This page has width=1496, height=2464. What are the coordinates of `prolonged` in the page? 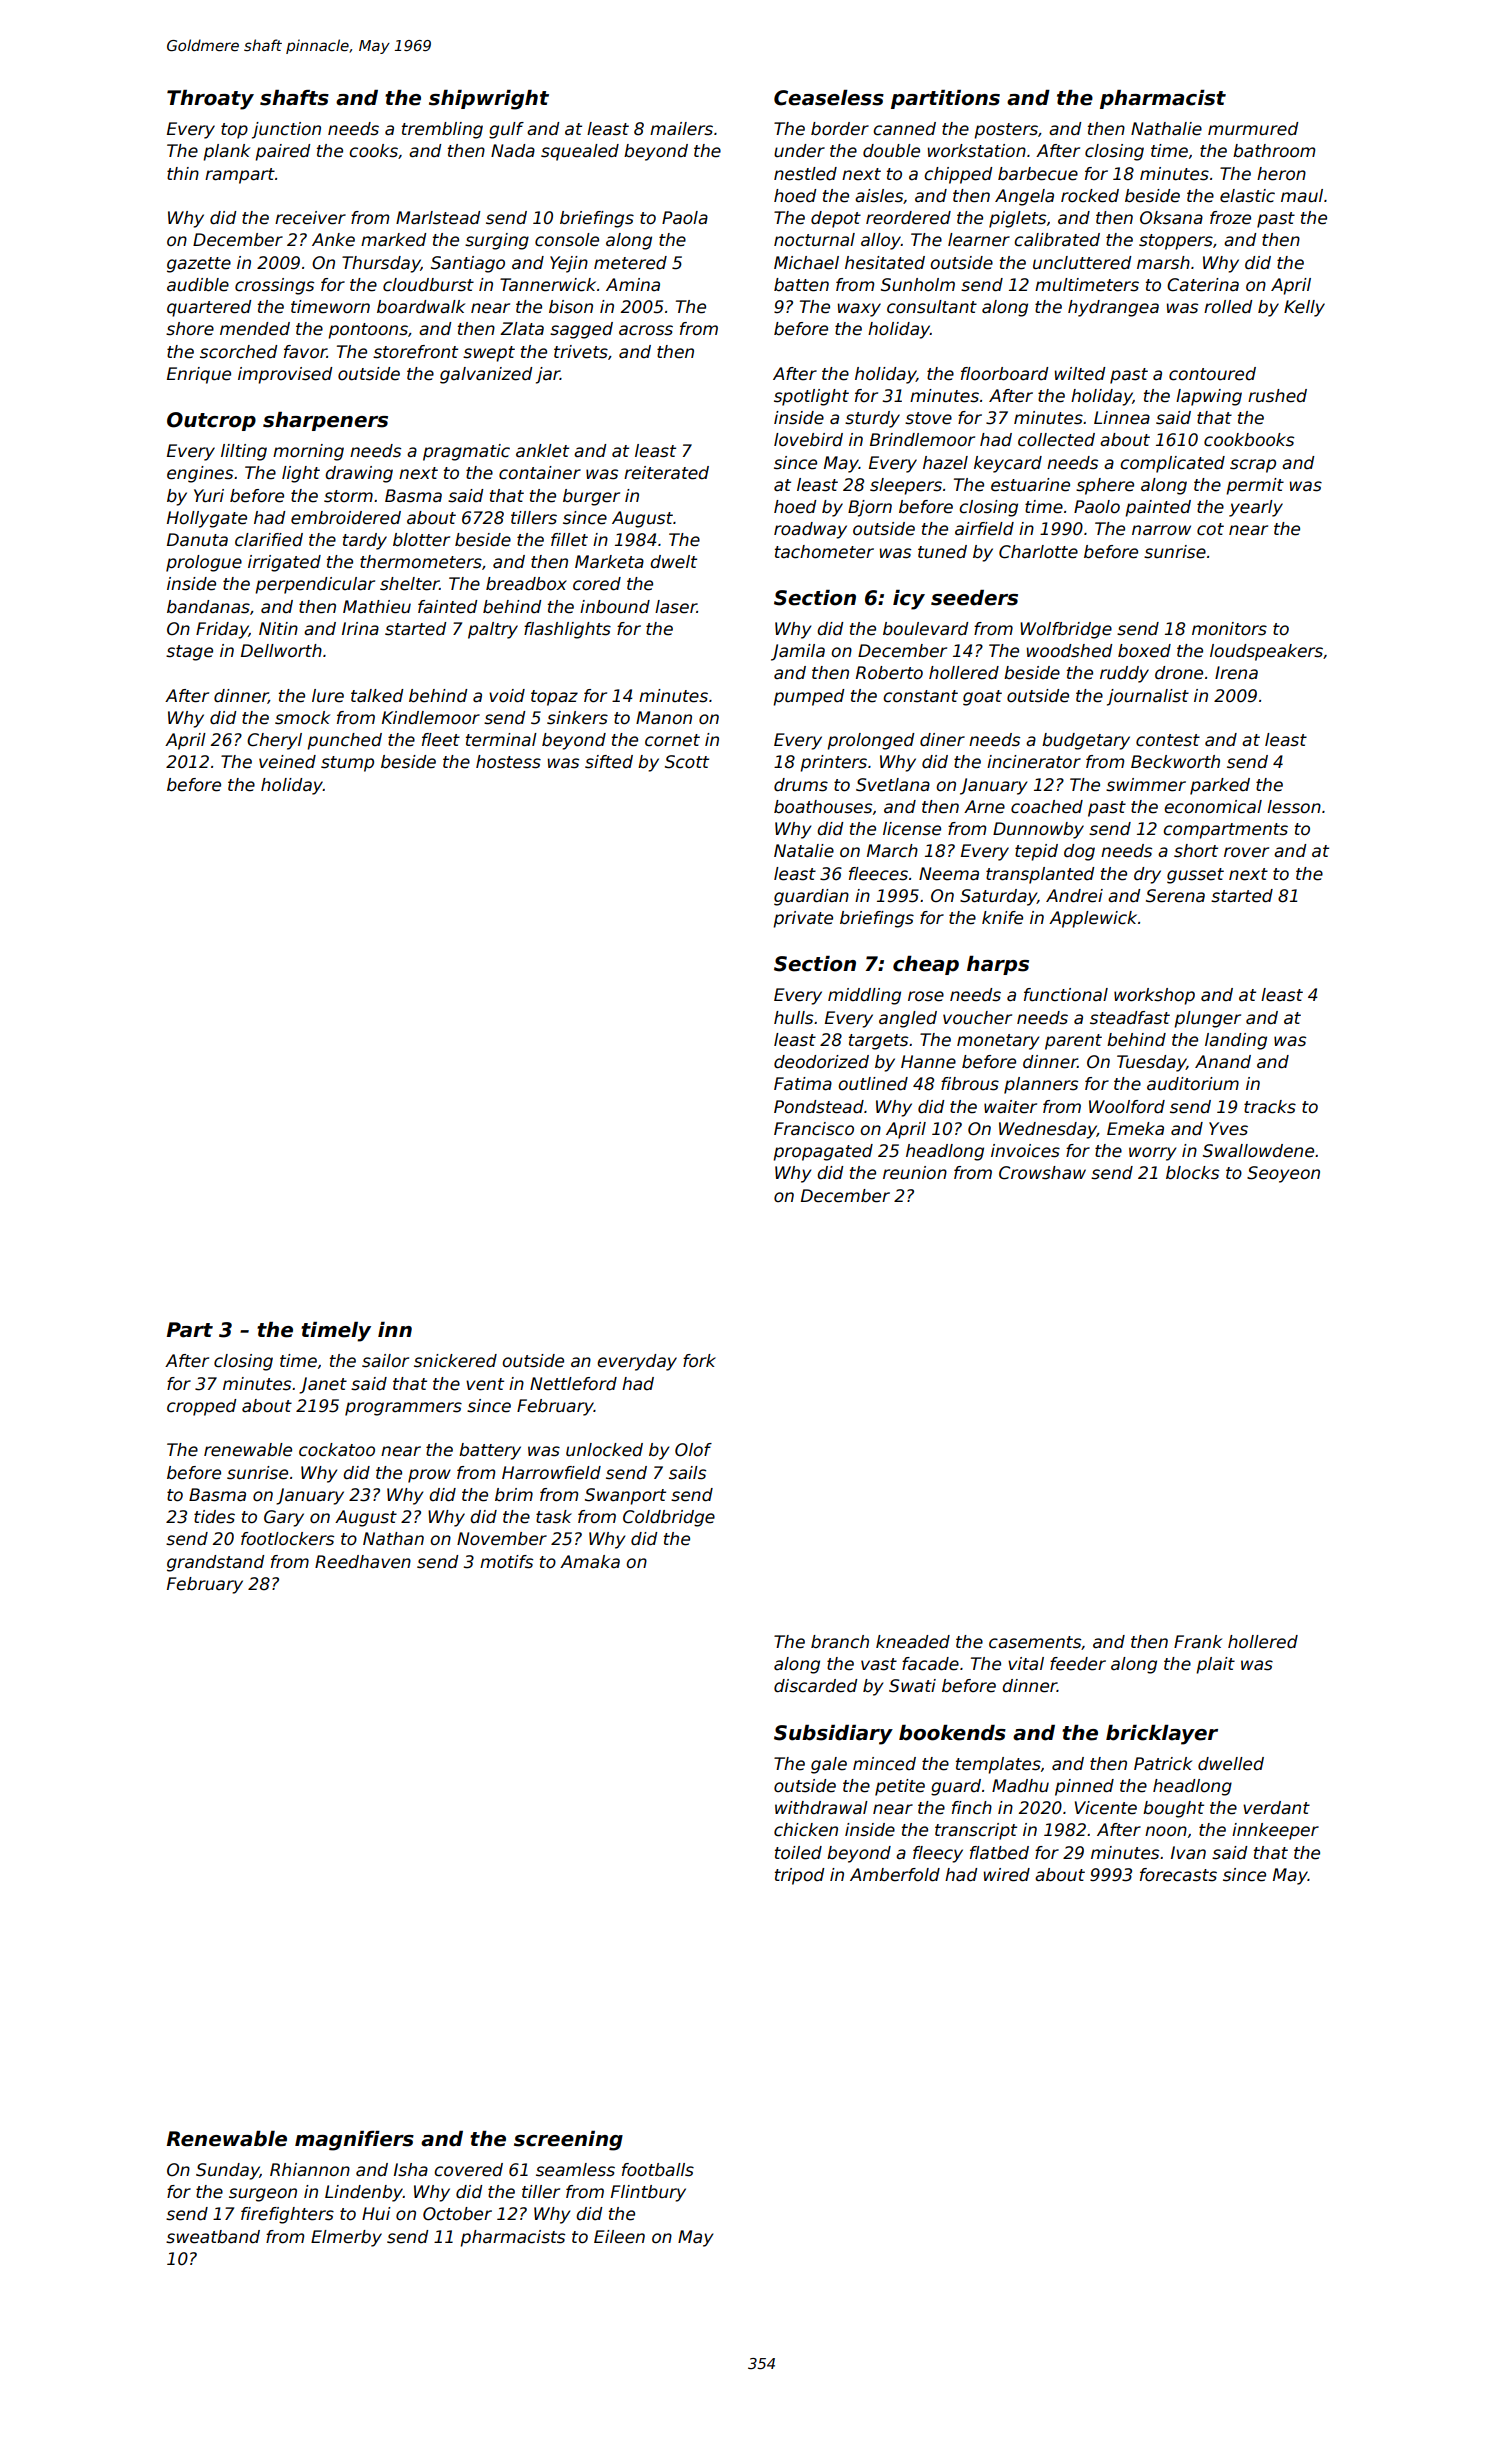 It's located at (870, 741).
